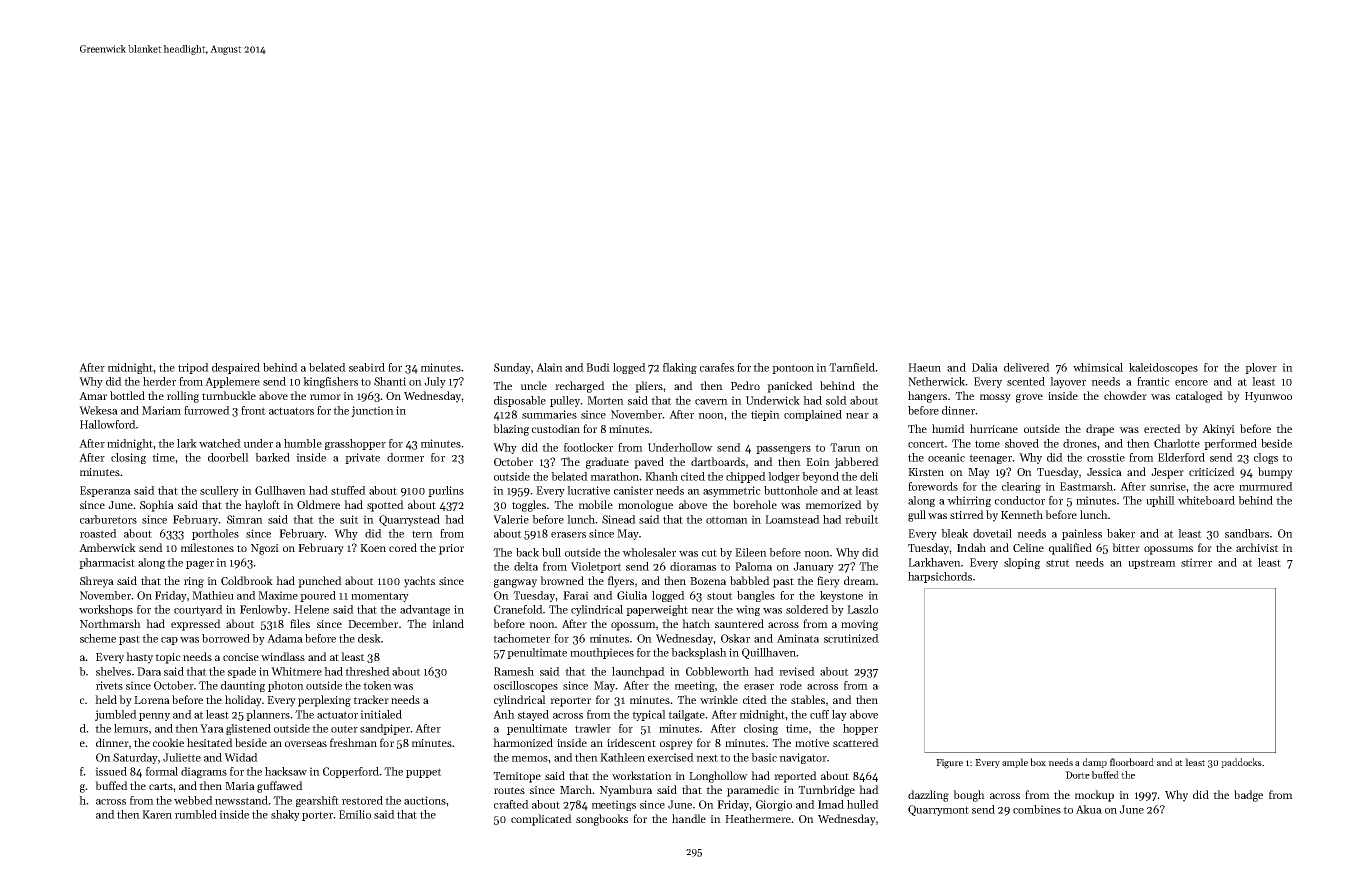 Image resolution: width=1372 pixels, height=887 pixels. I want to click on Oskar, so click(735, 638).
